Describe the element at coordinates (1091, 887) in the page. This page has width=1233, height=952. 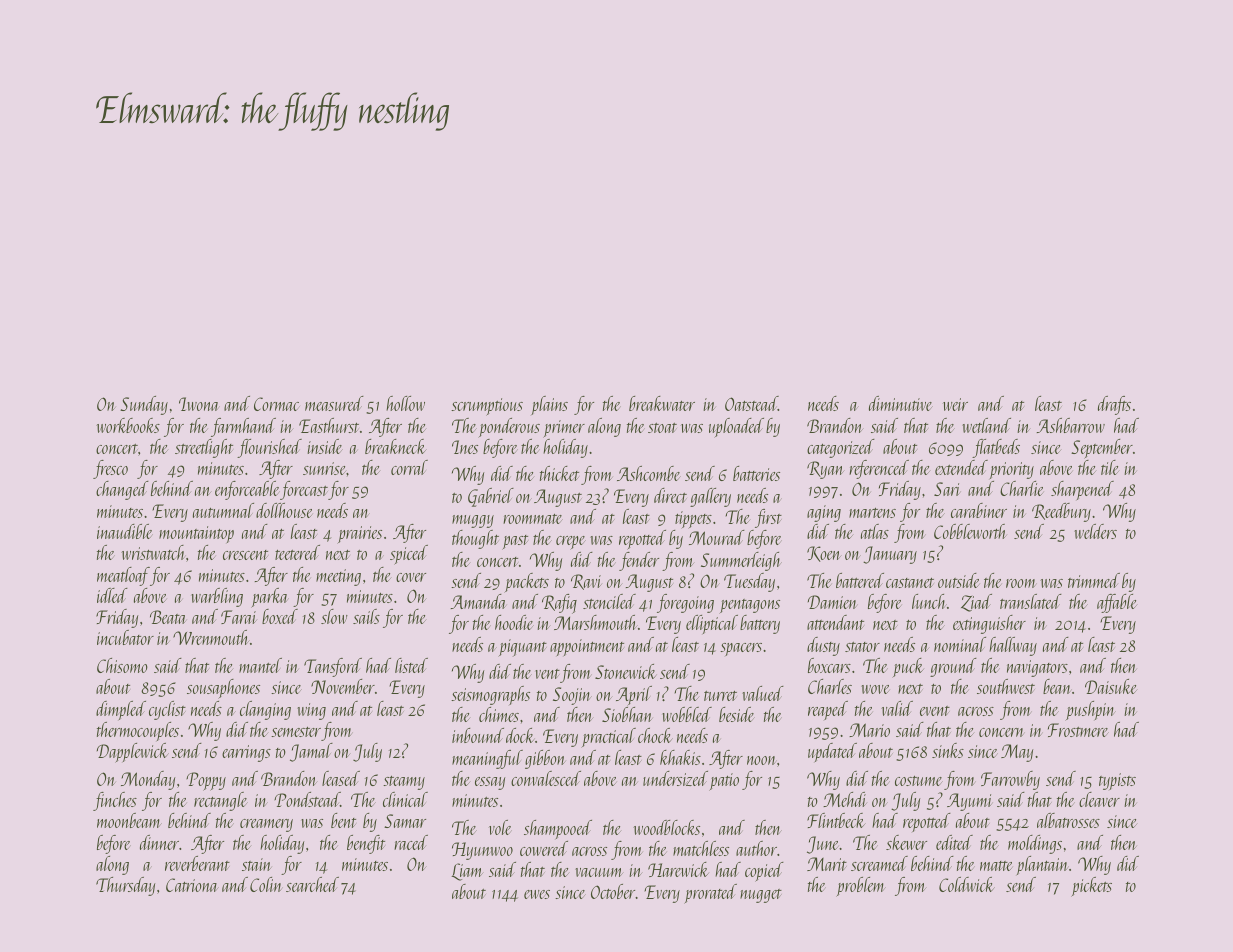
I see `pickets` at that location.
